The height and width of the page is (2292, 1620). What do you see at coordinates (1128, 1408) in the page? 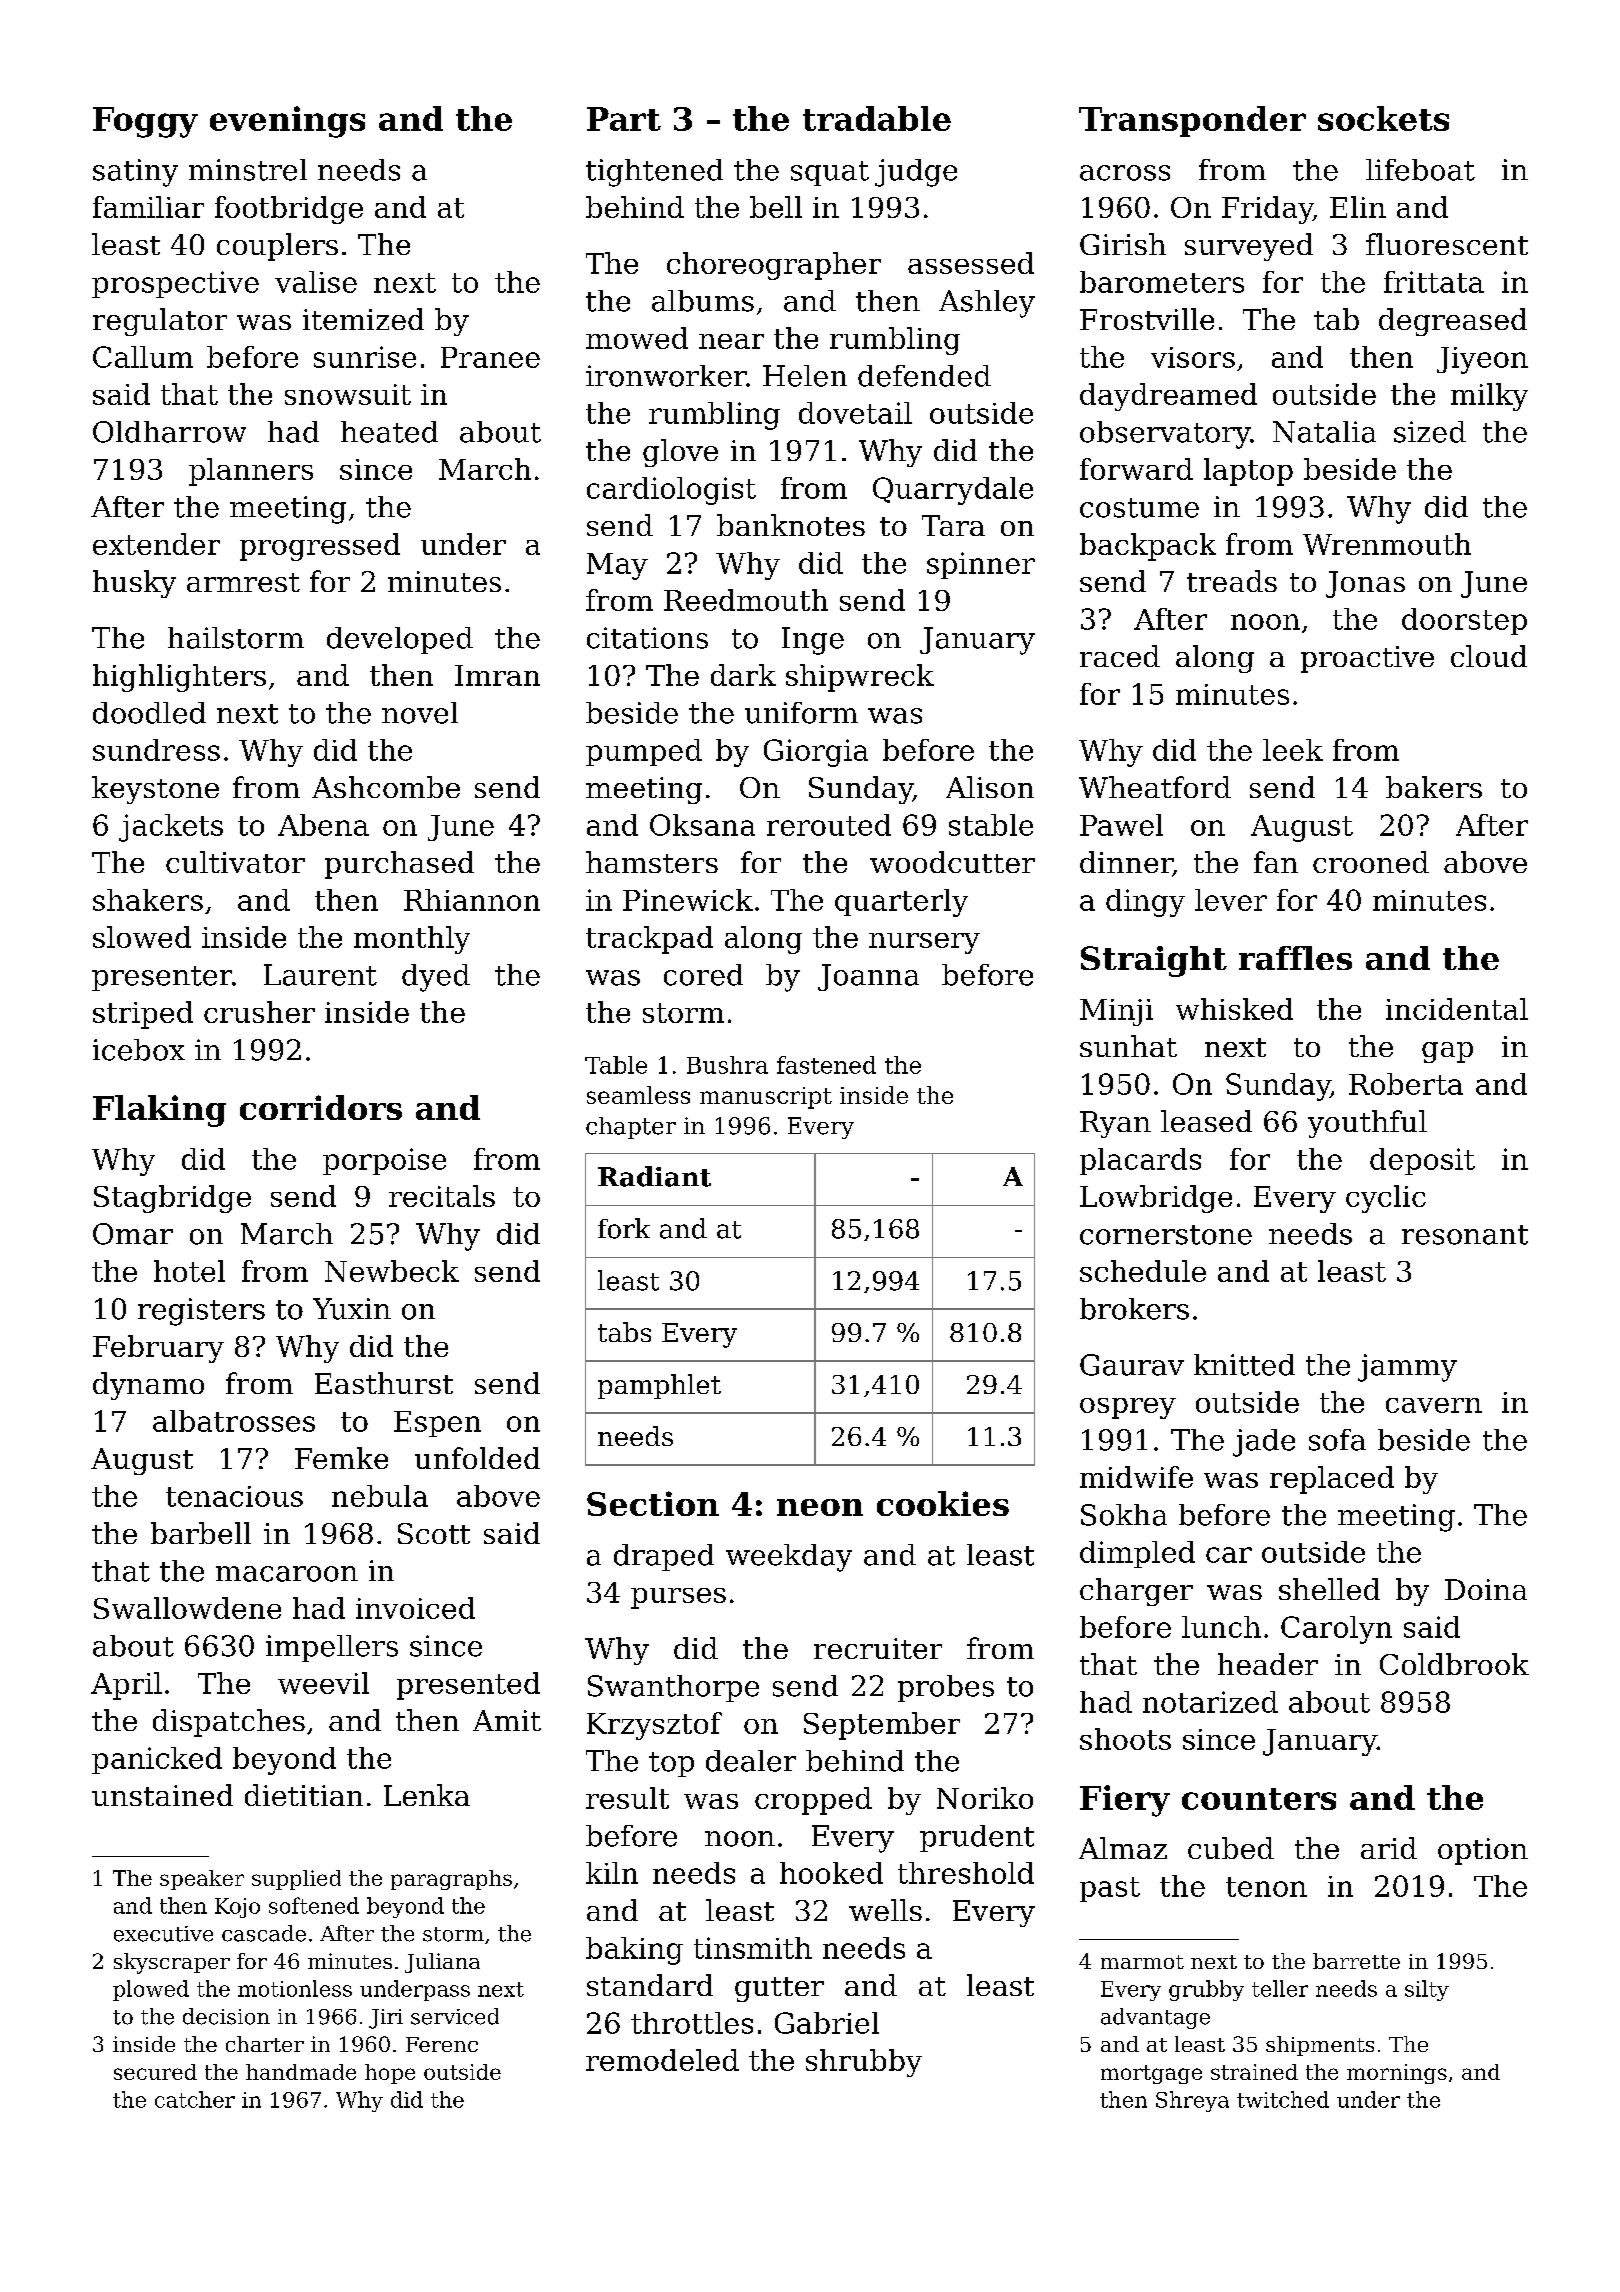
I see `osprey` at bounding box center [1128, 1408].
